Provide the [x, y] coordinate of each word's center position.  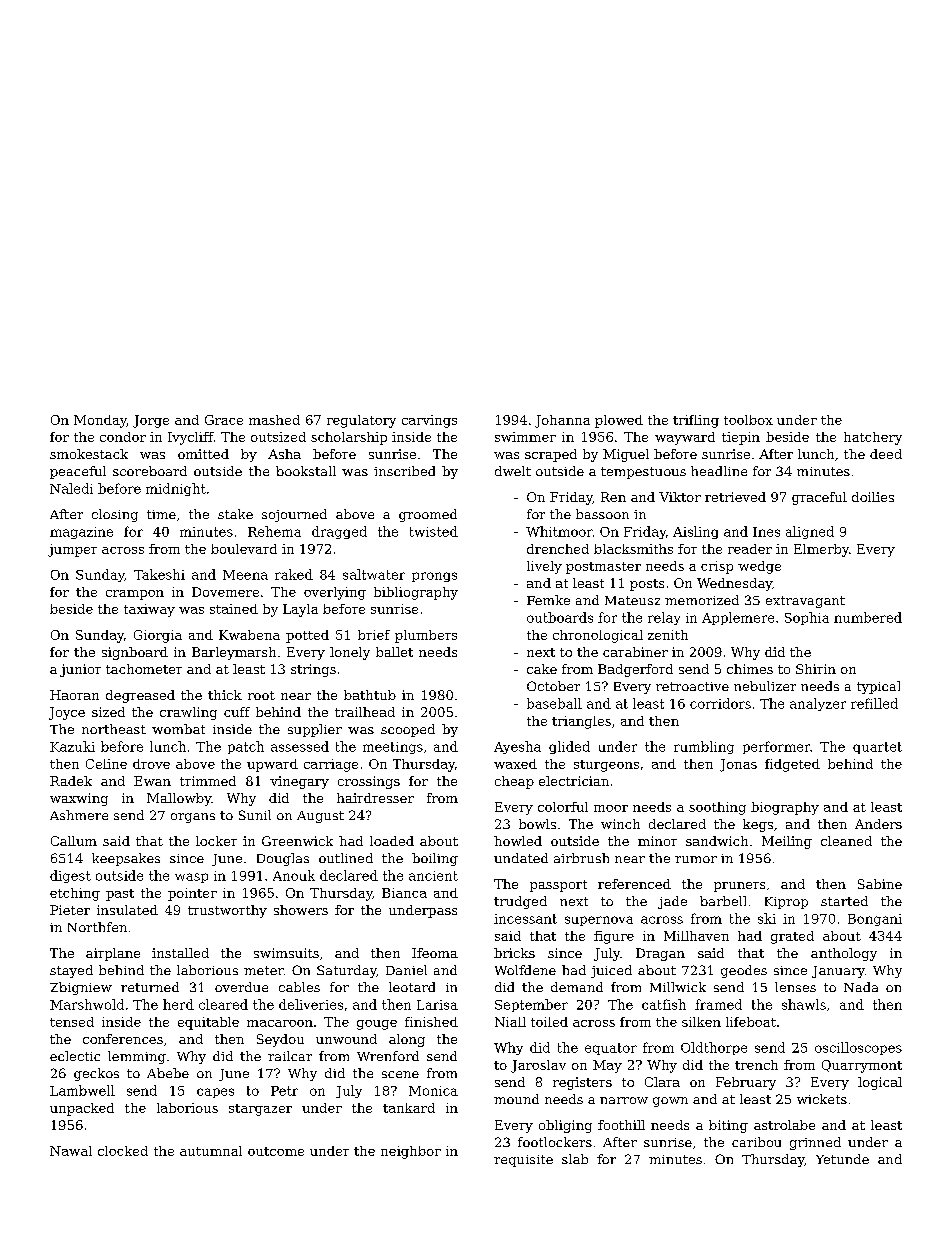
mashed [274, 420]
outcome [276, 1151]
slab [575, 1159]
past [120, 895]
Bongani [875, 920]
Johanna [562, 421]
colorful [563, 807]
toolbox [748, 420]
